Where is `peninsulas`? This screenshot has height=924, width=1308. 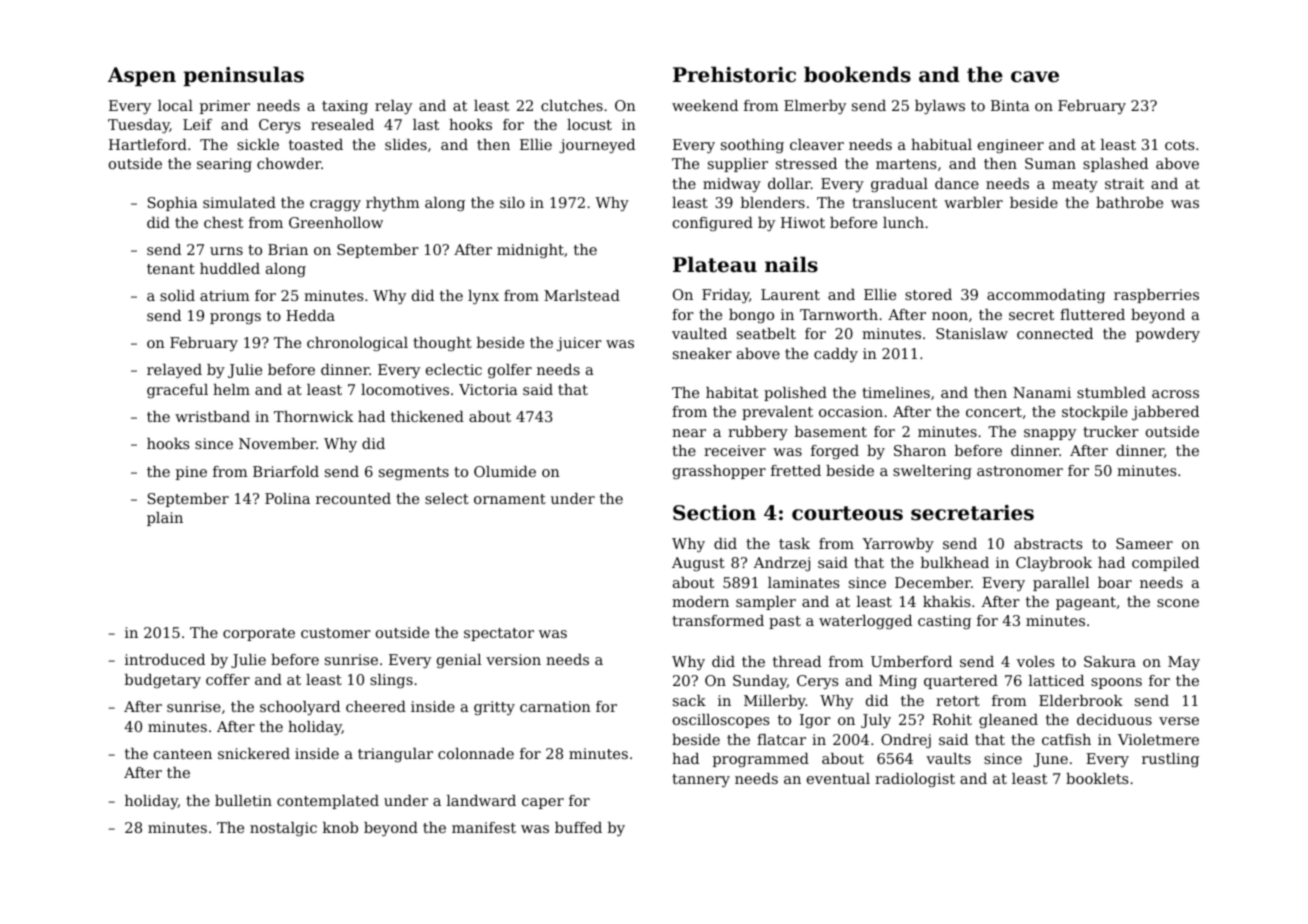 peninsulas is located at coordinates (243, 76).
